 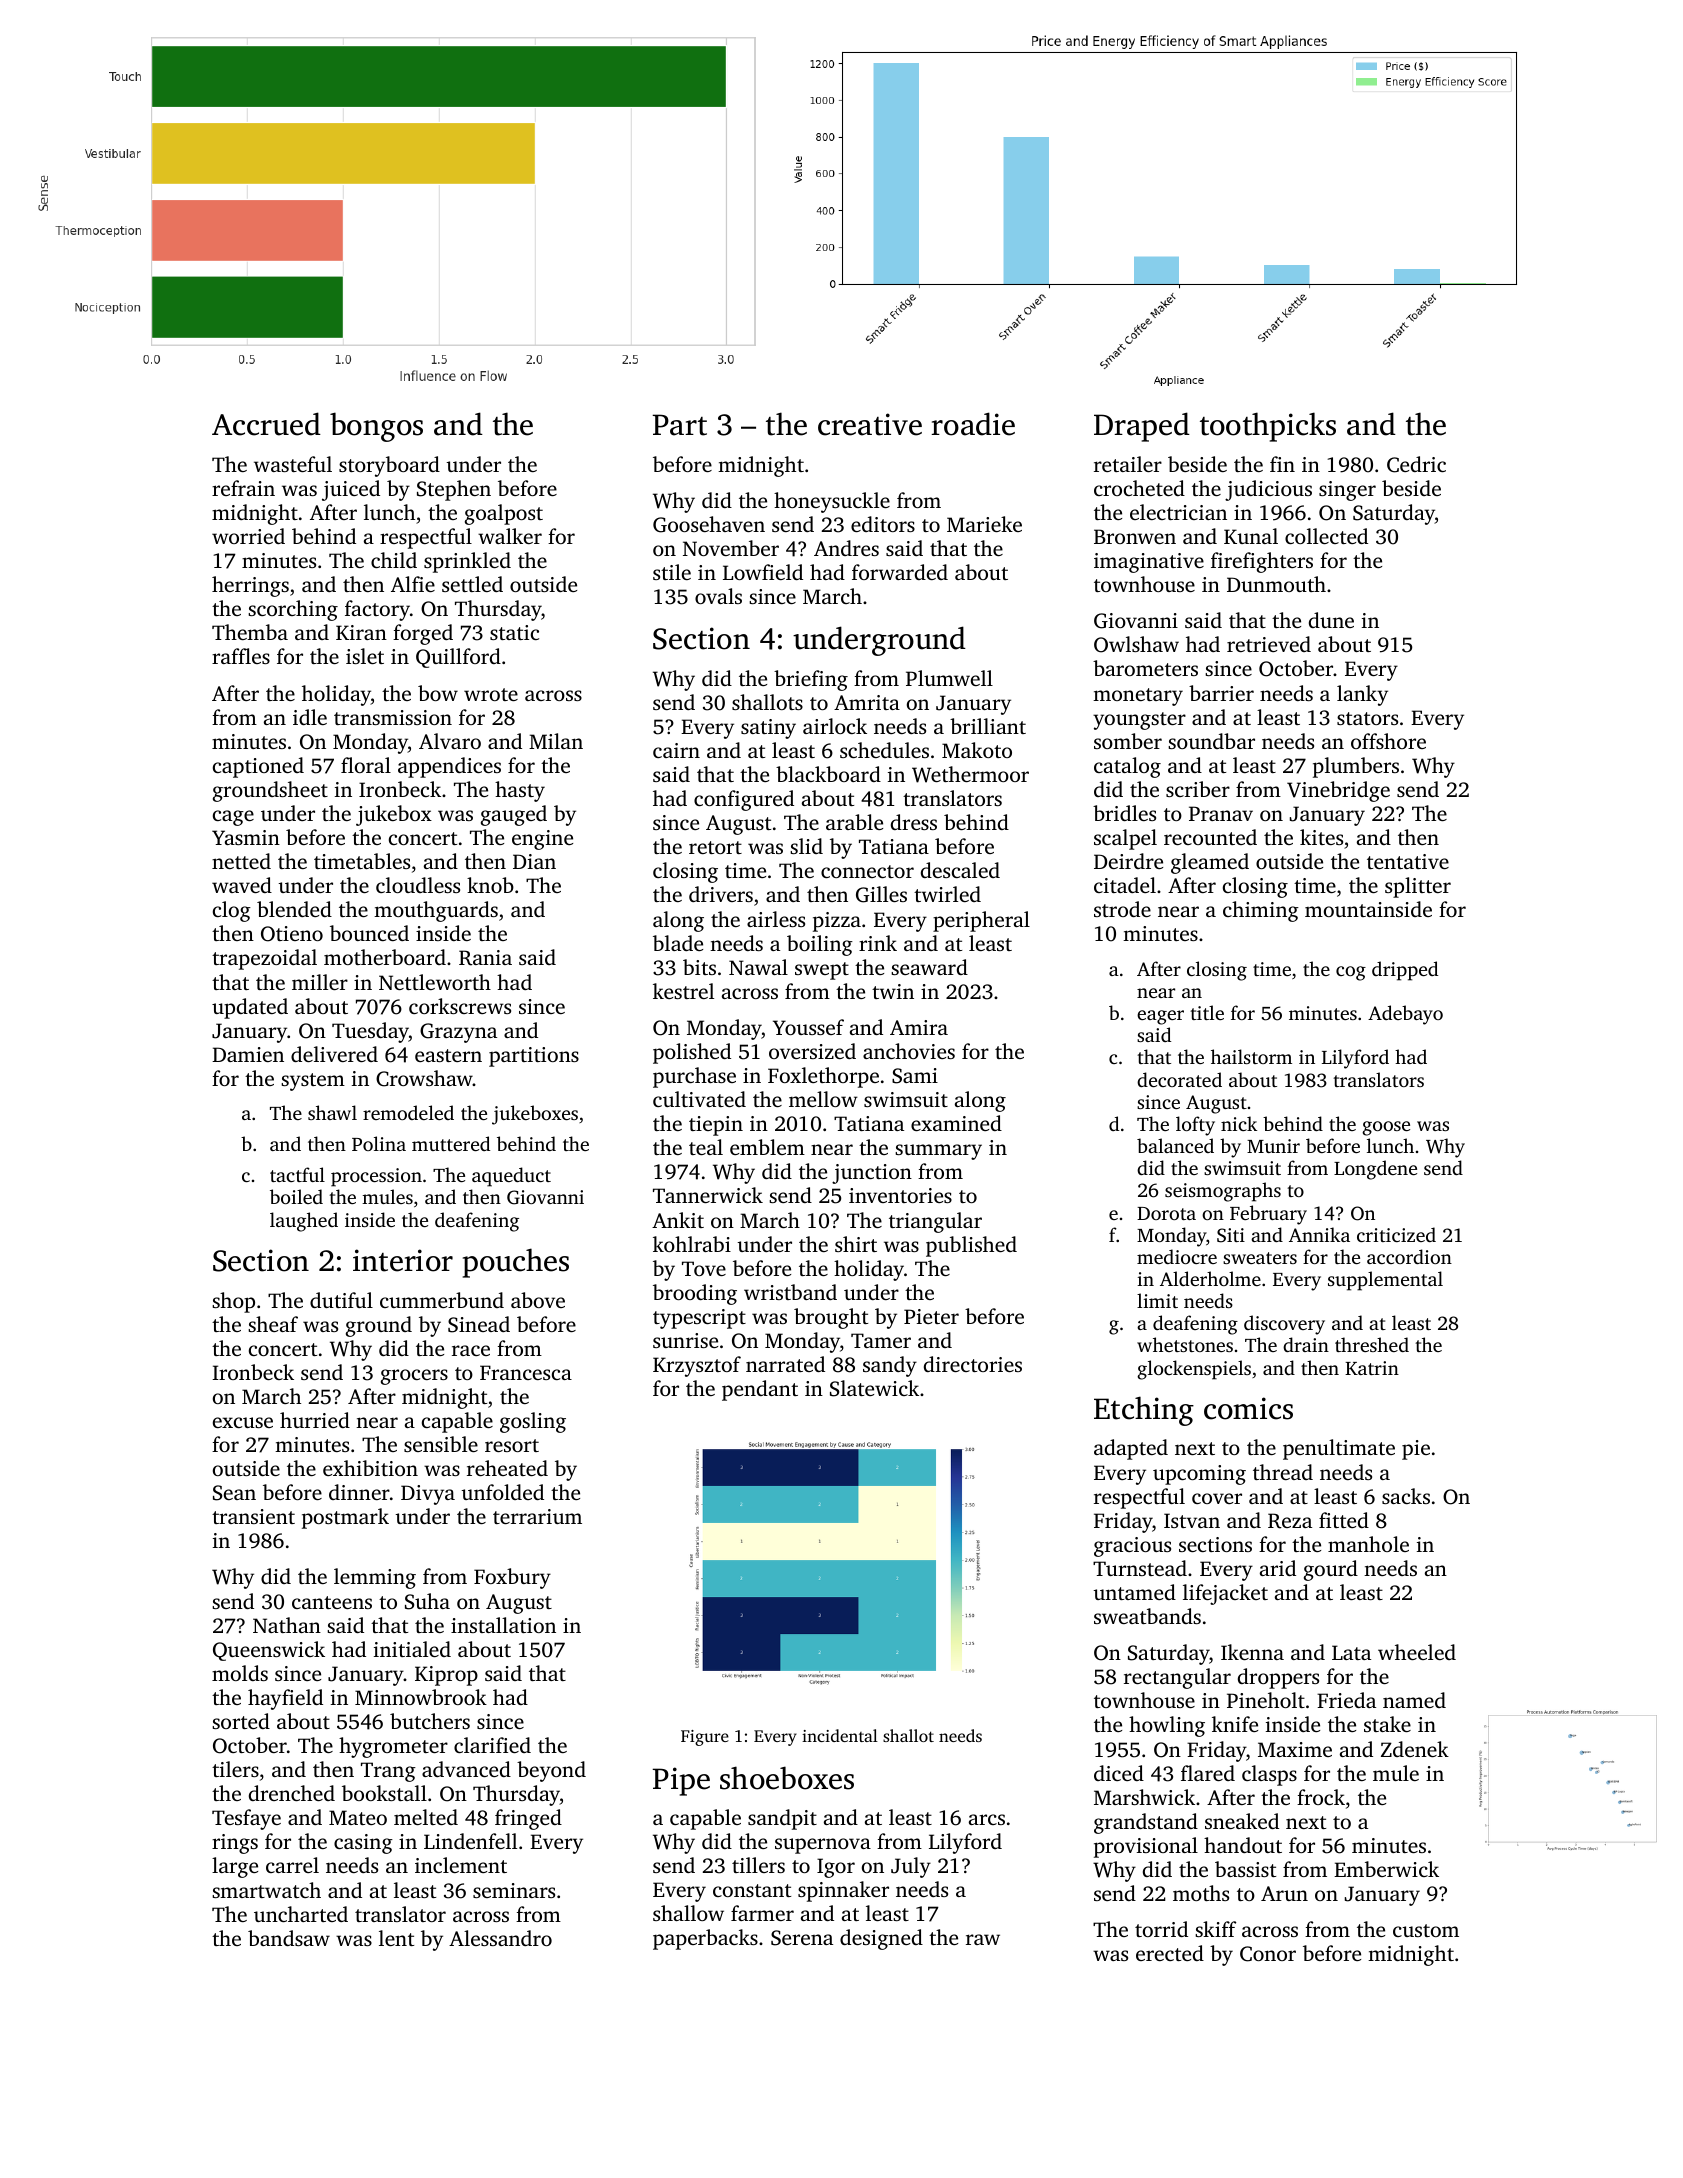 I want to click on Siti, so click(x=1231, y=1235).
